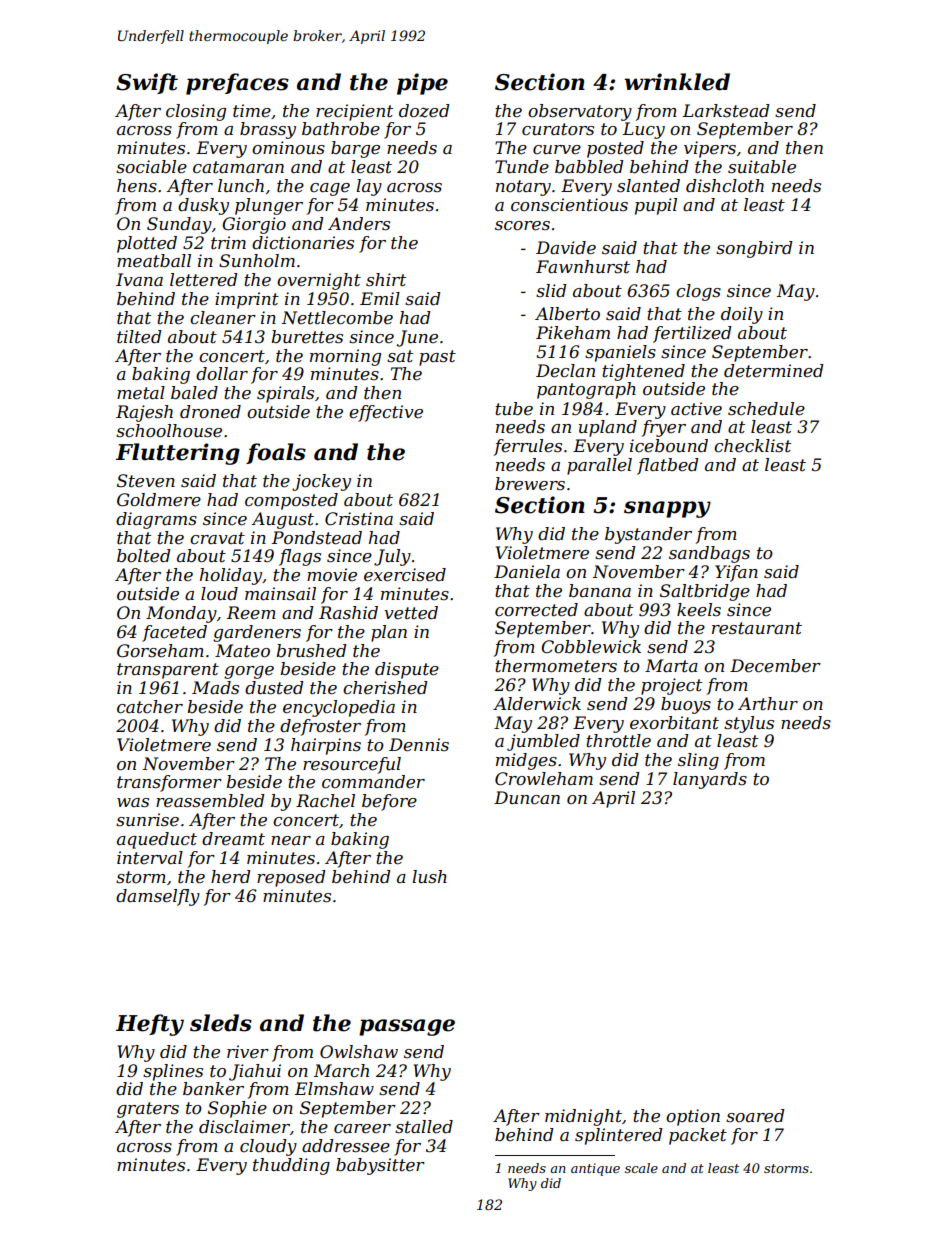 The width and height of the screenshot is (952, 1233). I want to click on foals, so click(276, 453).
